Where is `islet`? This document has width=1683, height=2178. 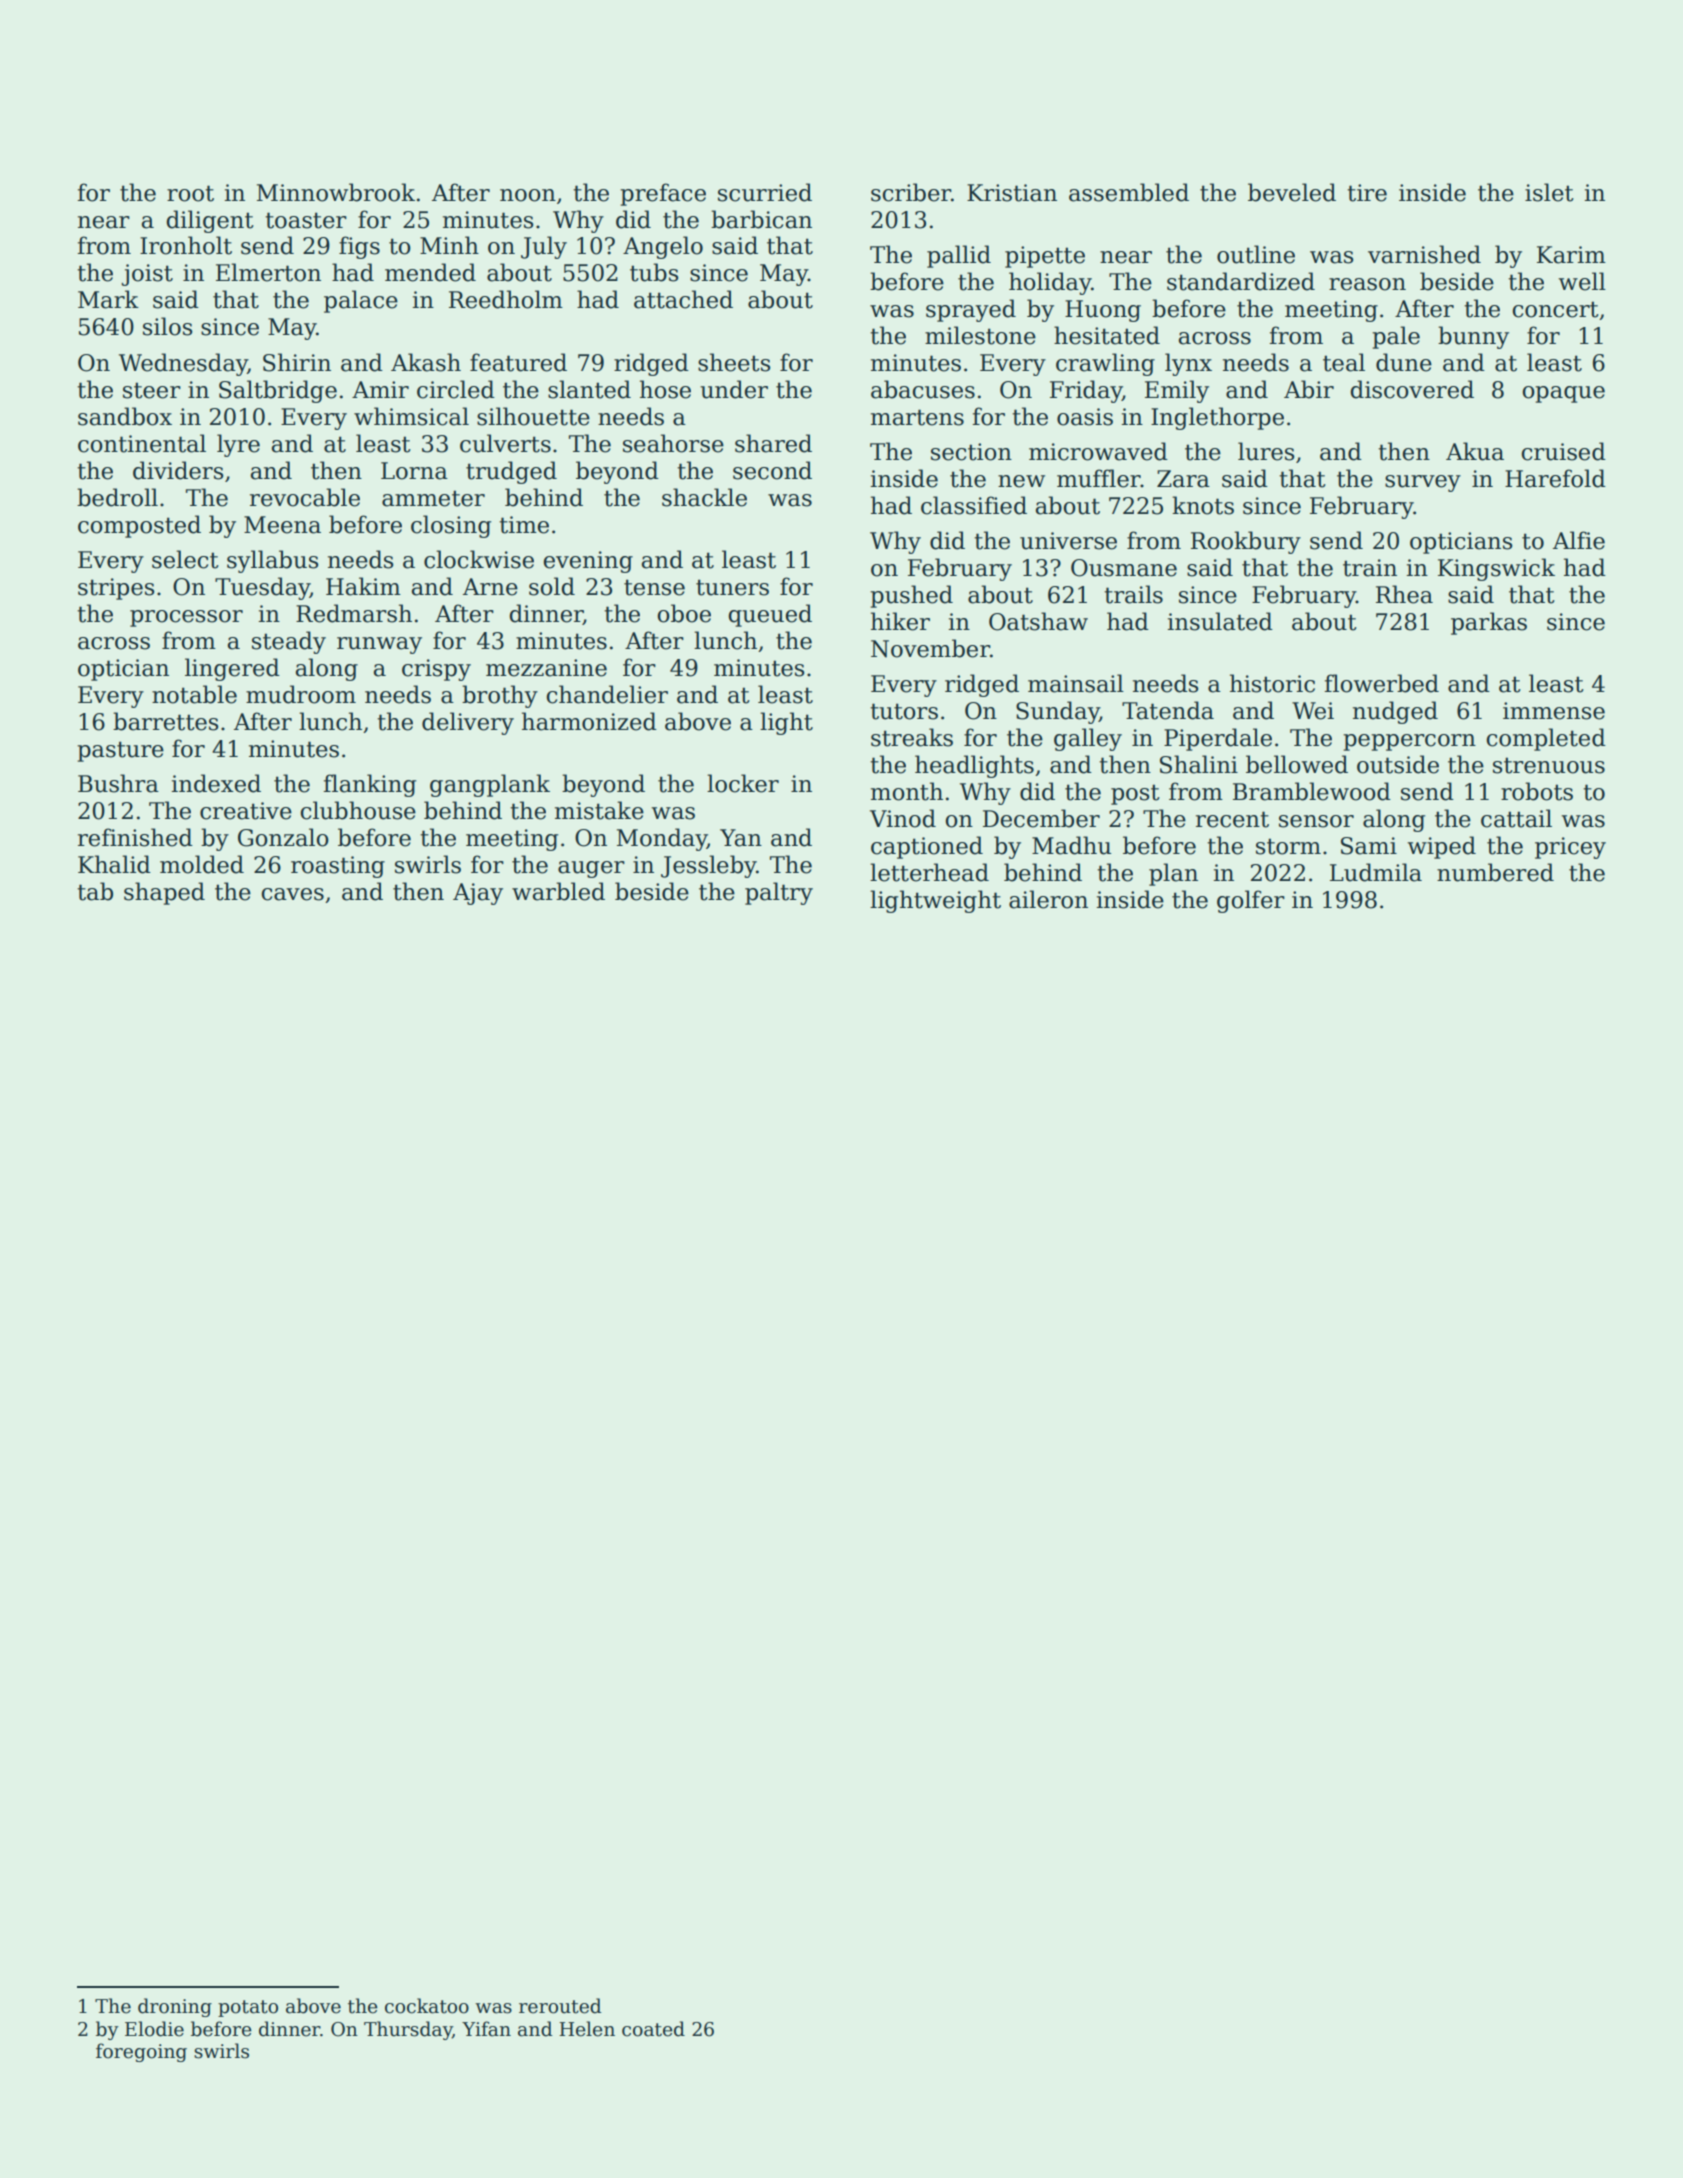
islet is located at coordinates (1549, 192).
